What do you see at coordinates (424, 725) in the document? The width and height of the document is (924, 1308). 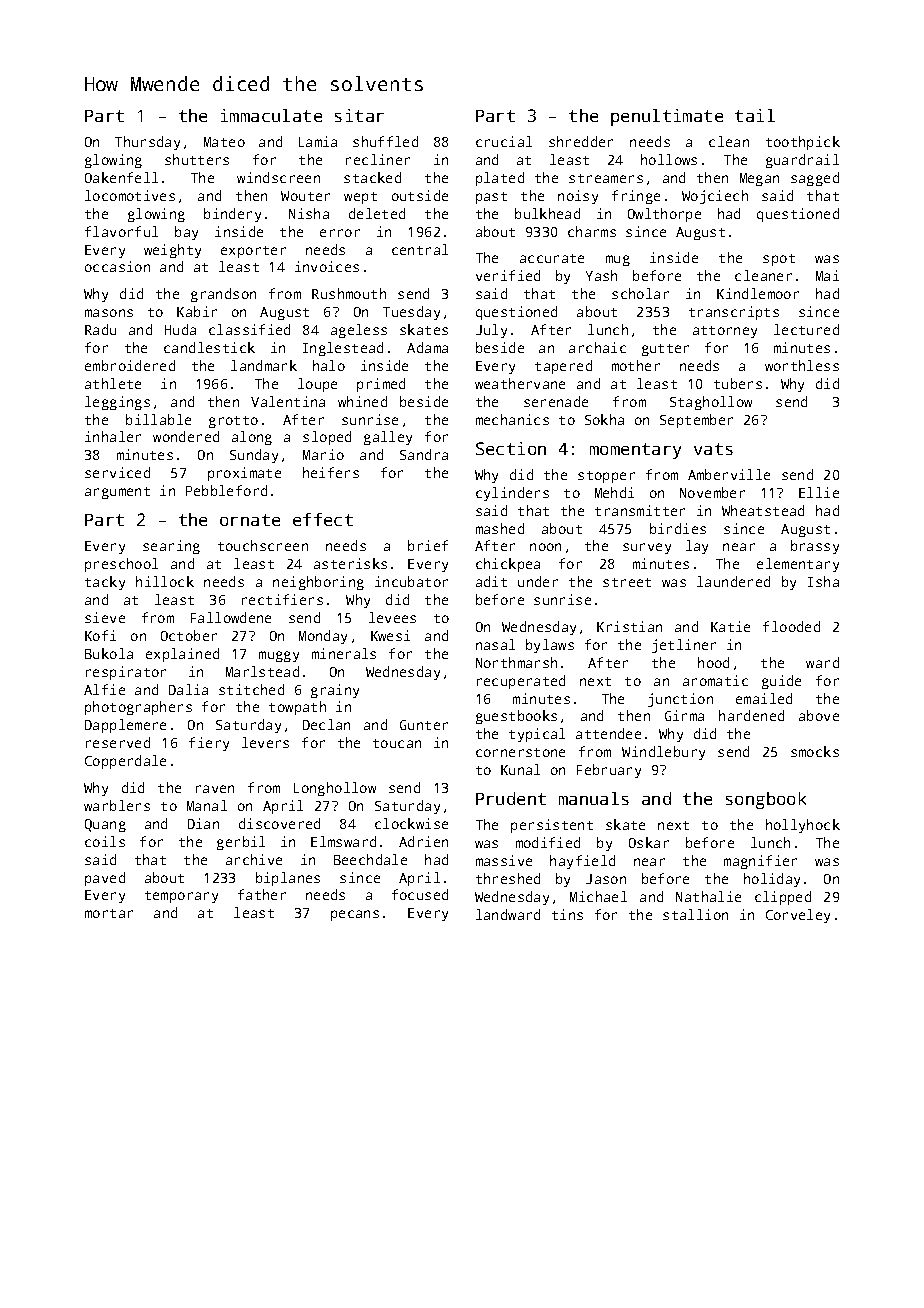 I see `Gunter` at bounding box center [424, 725].
